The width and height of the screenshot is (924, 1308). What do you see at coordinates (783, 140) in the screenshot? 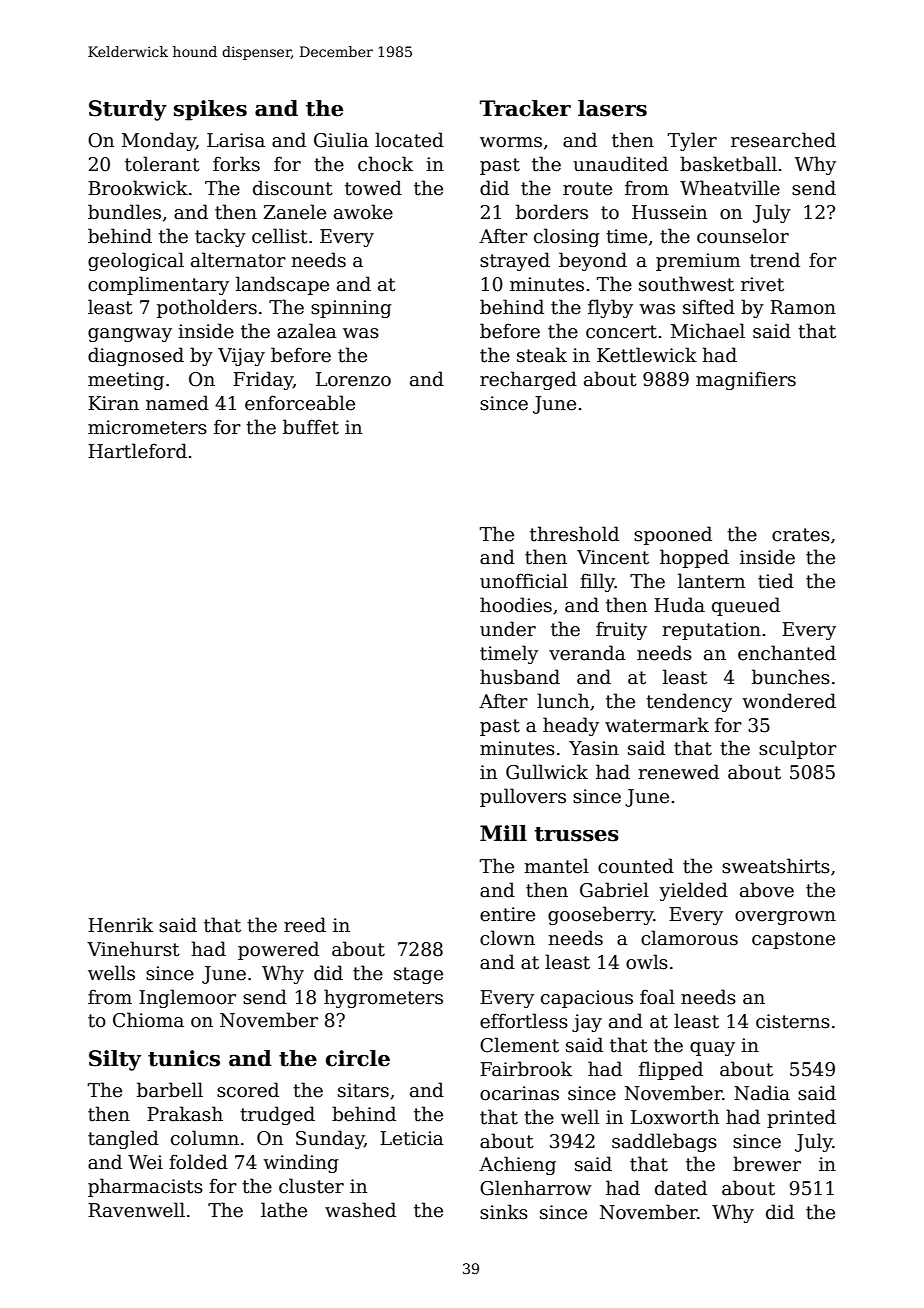
I see `researched` at bounding box center [783, 140].
